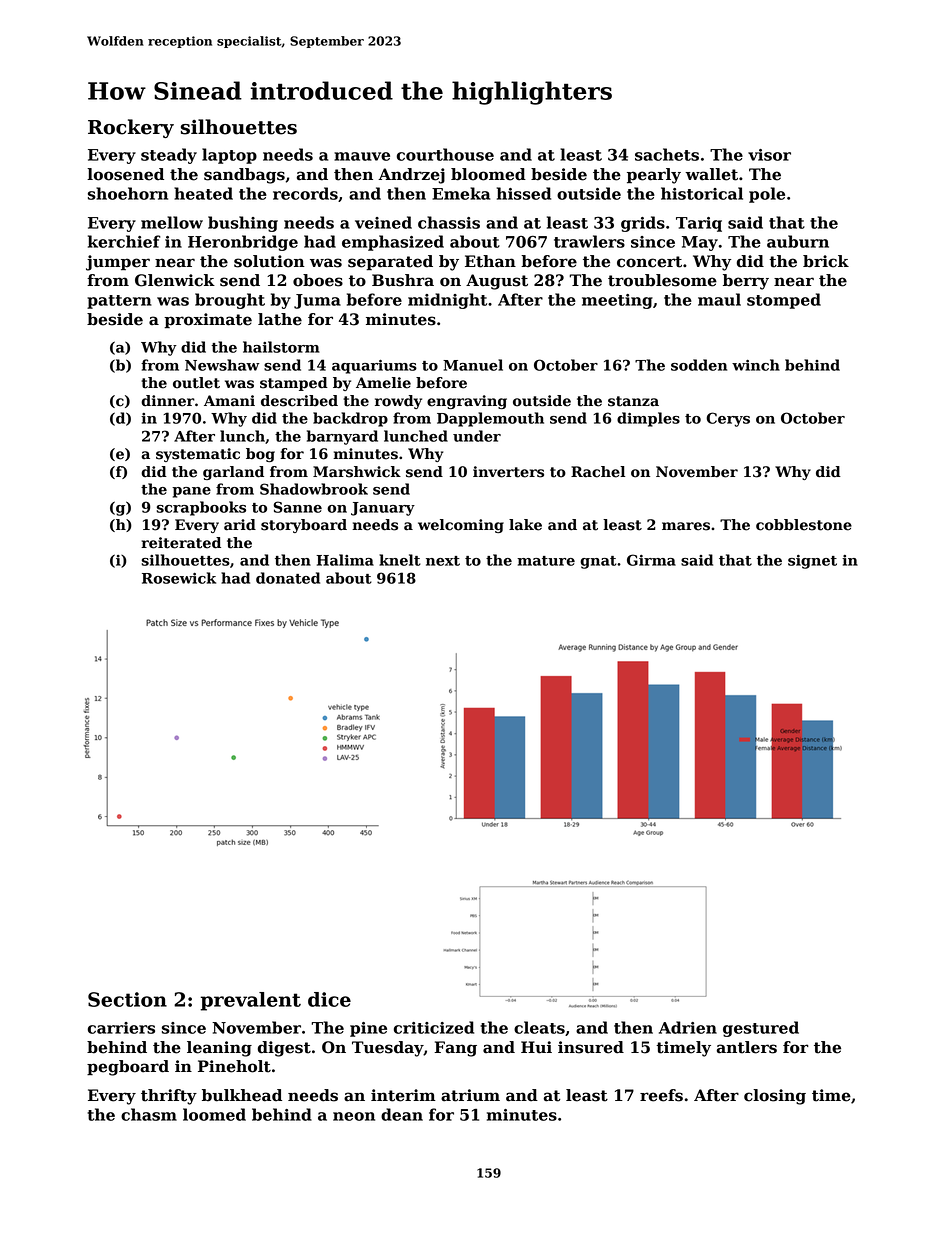  What do you see at coordinates (812, 562) in the document?
I see `signet` at bounding box center [812, 562].
